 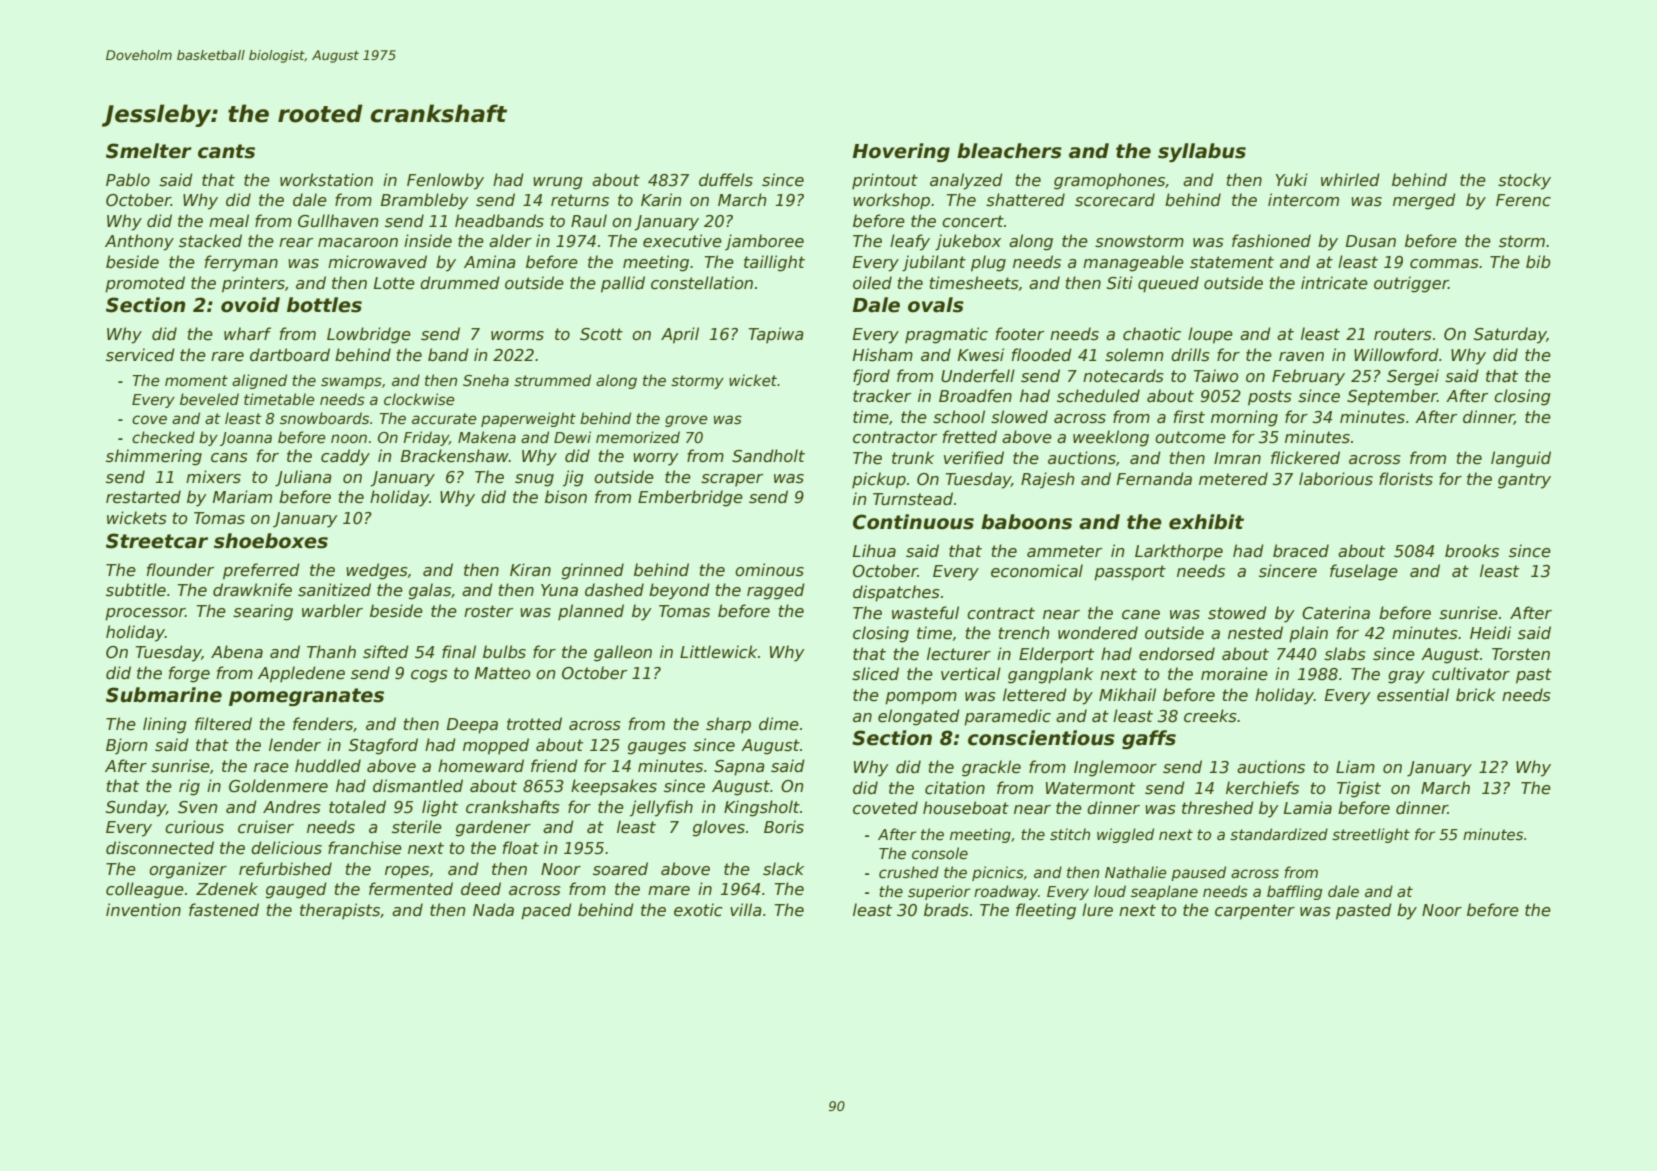 I want to click on Lihua, so click(x=874, y=550).
